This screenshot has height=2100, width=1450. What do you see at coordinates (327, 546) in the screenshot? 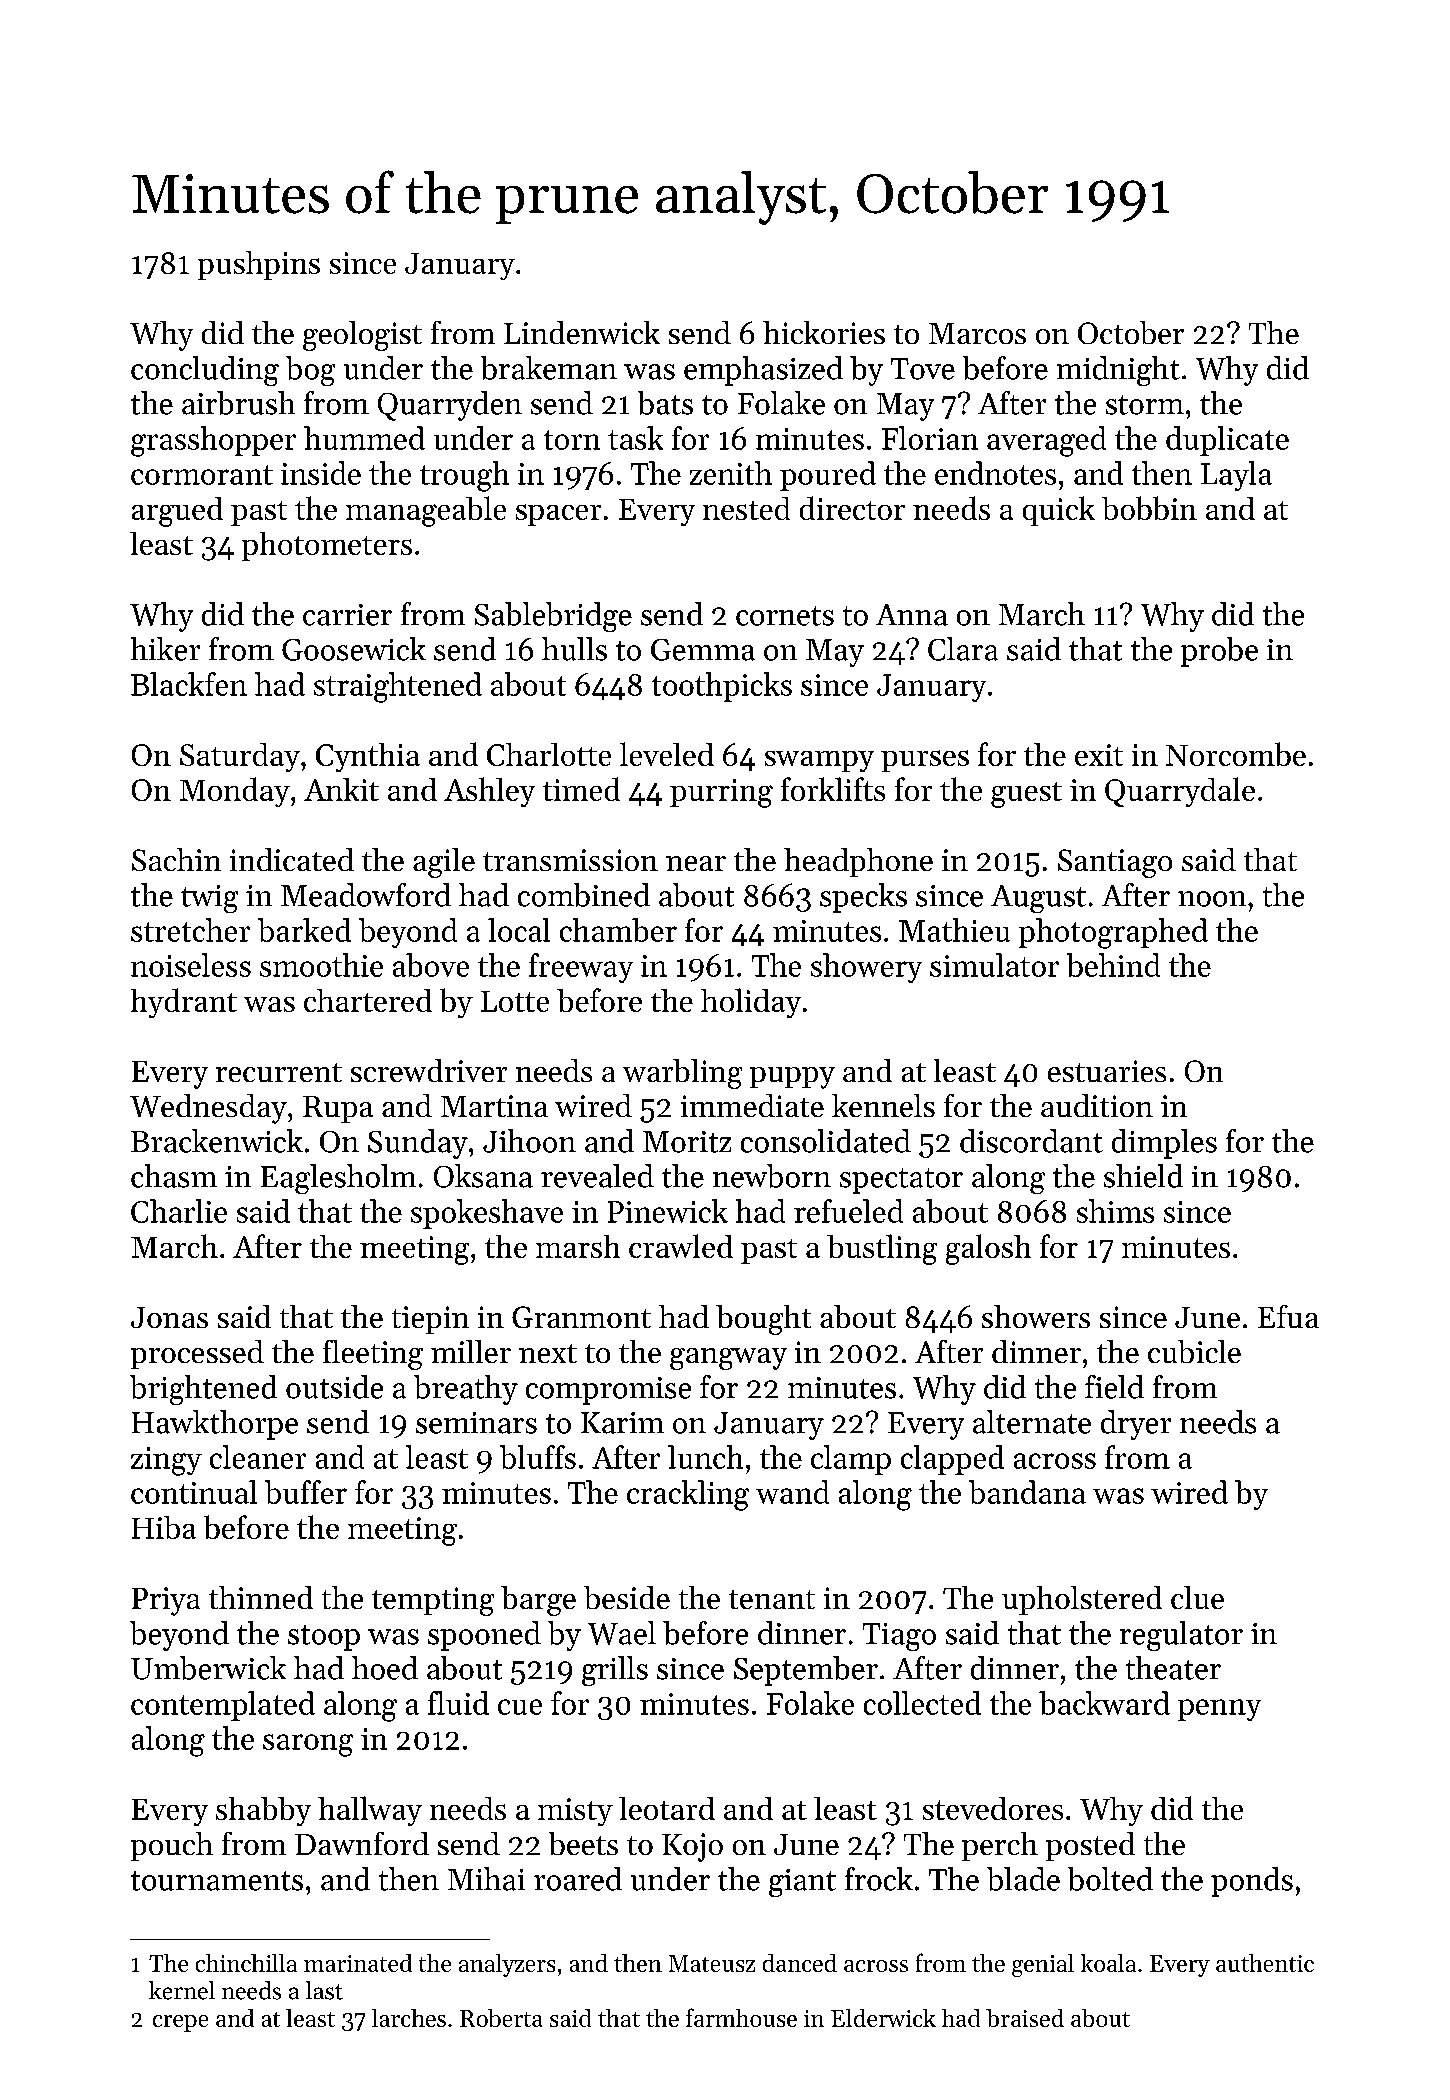
I see `photometers` at bounding box center [327, 546].
